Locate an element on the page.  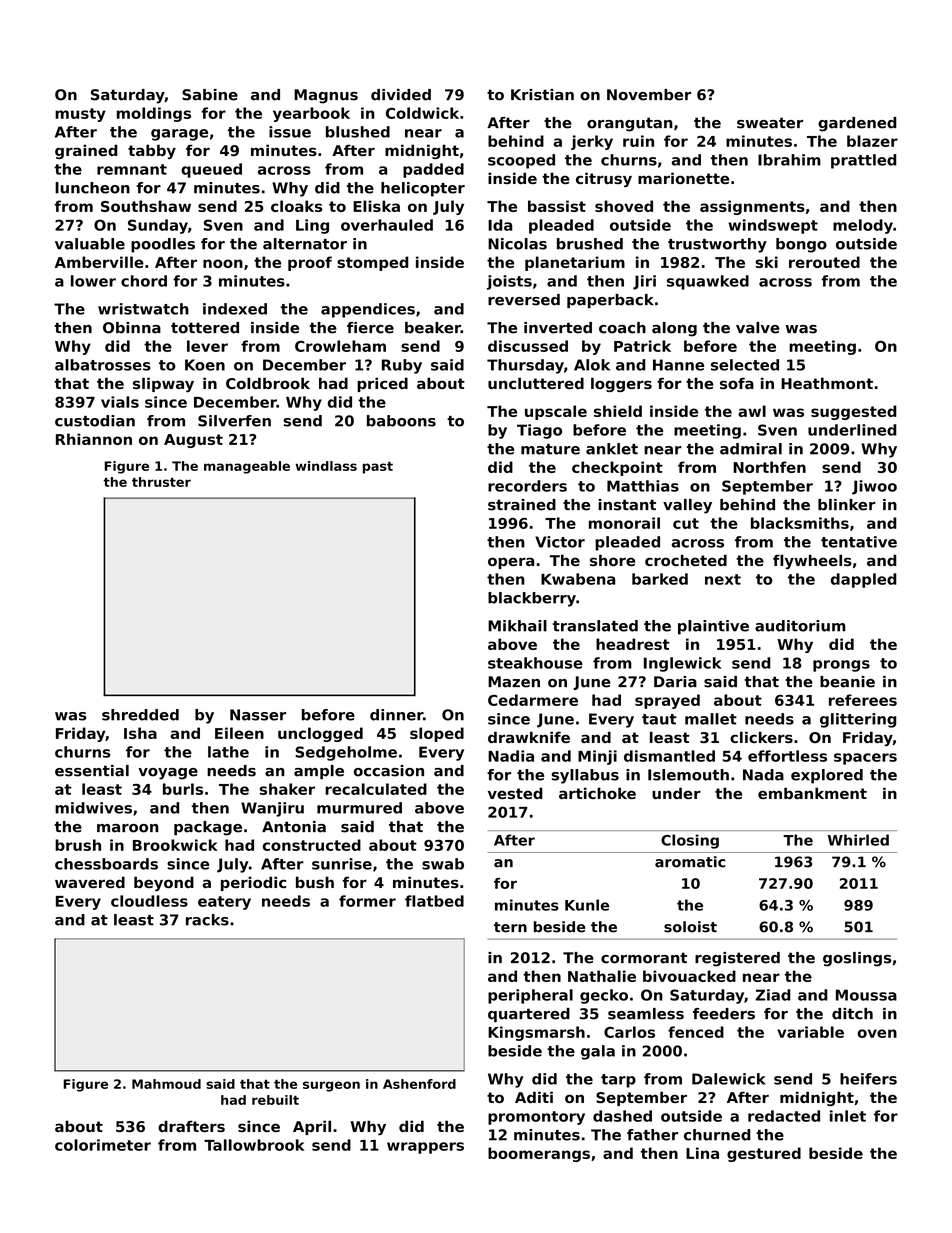
proof is located at coordinates (310, 263).
